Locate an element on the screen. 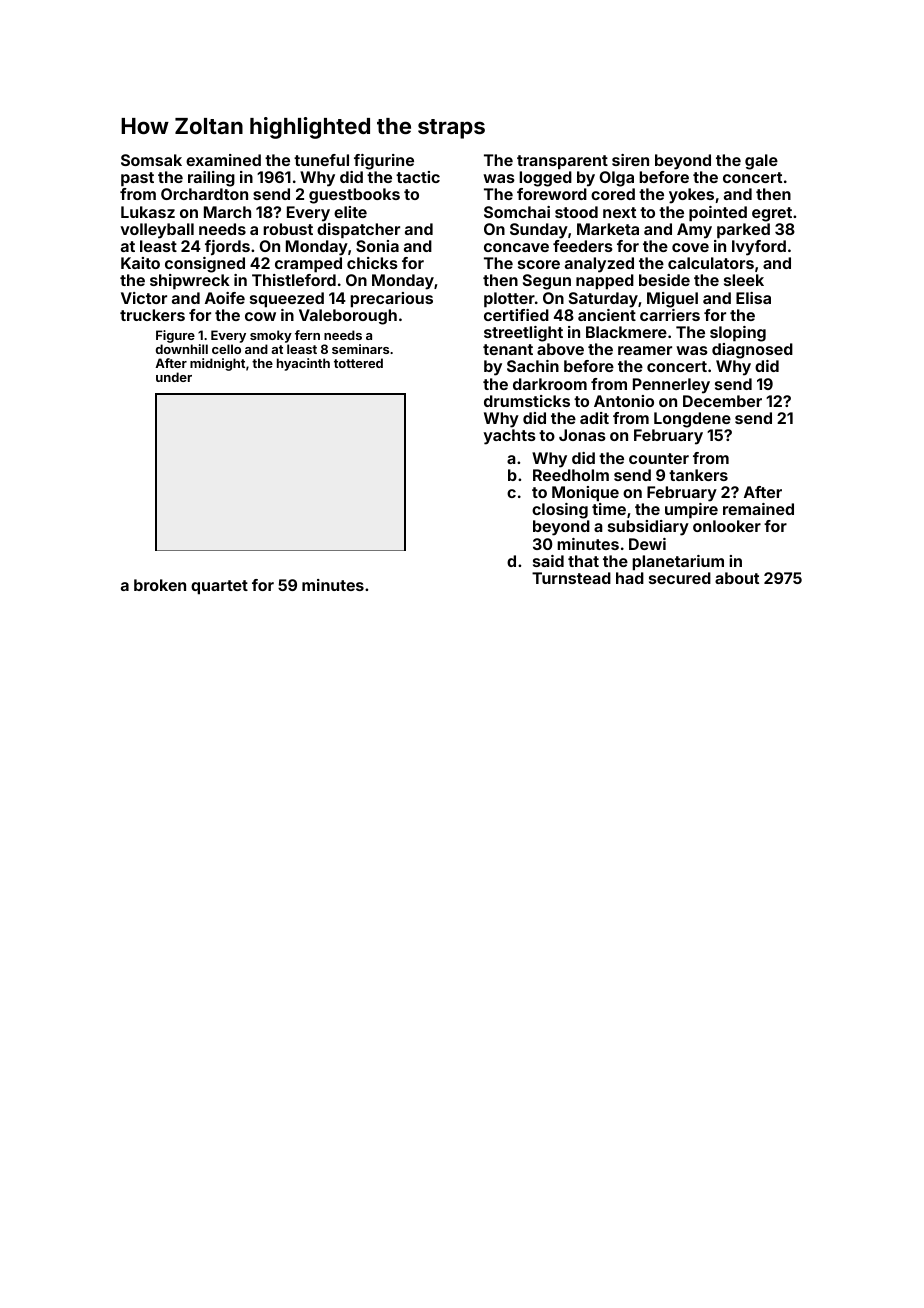 The width and height of the screenshot is (924, 1308). tactic is located at coordinates (418, 177).
